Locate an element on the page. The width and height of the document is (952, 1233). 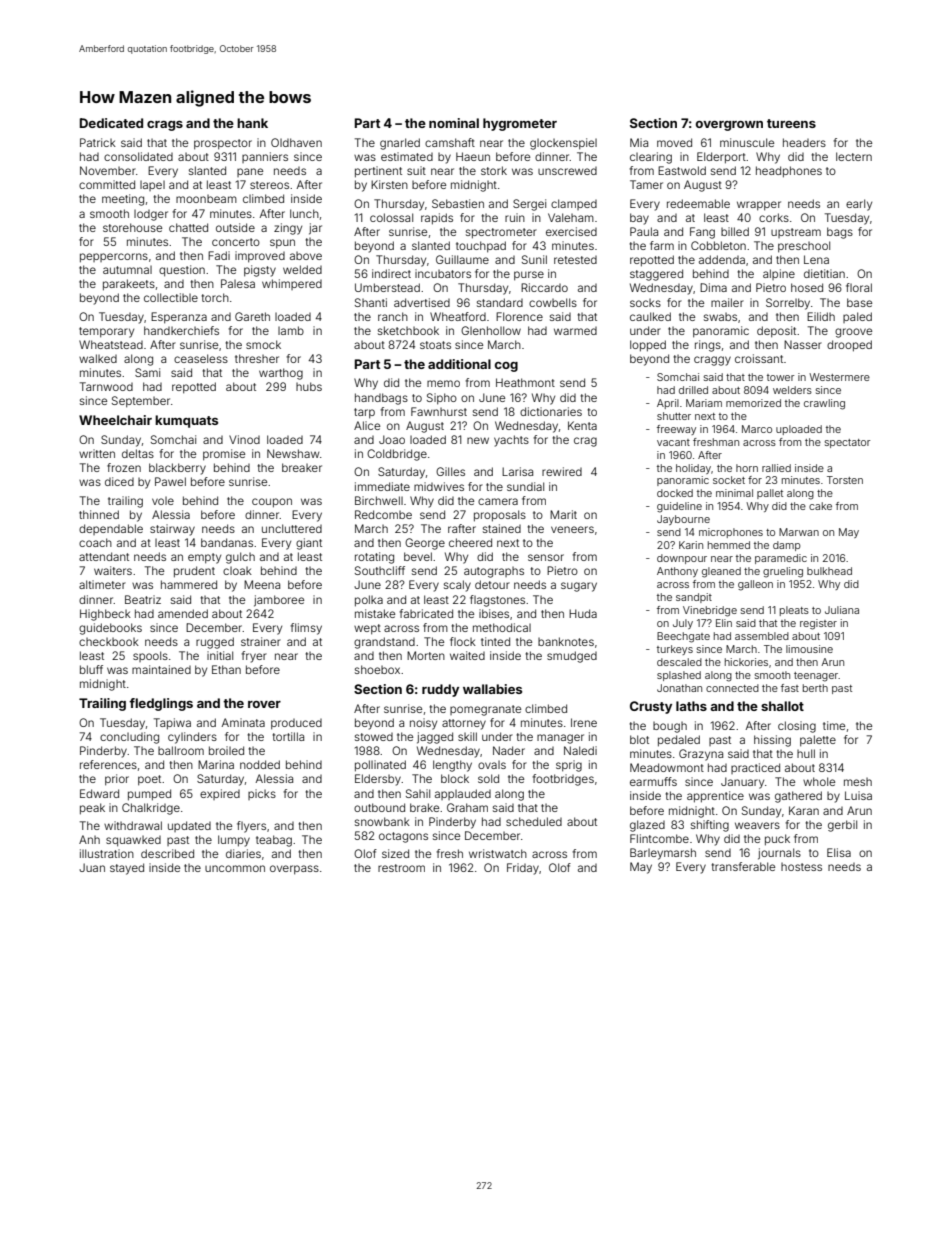
amended is located at coordinates (183, 613).
